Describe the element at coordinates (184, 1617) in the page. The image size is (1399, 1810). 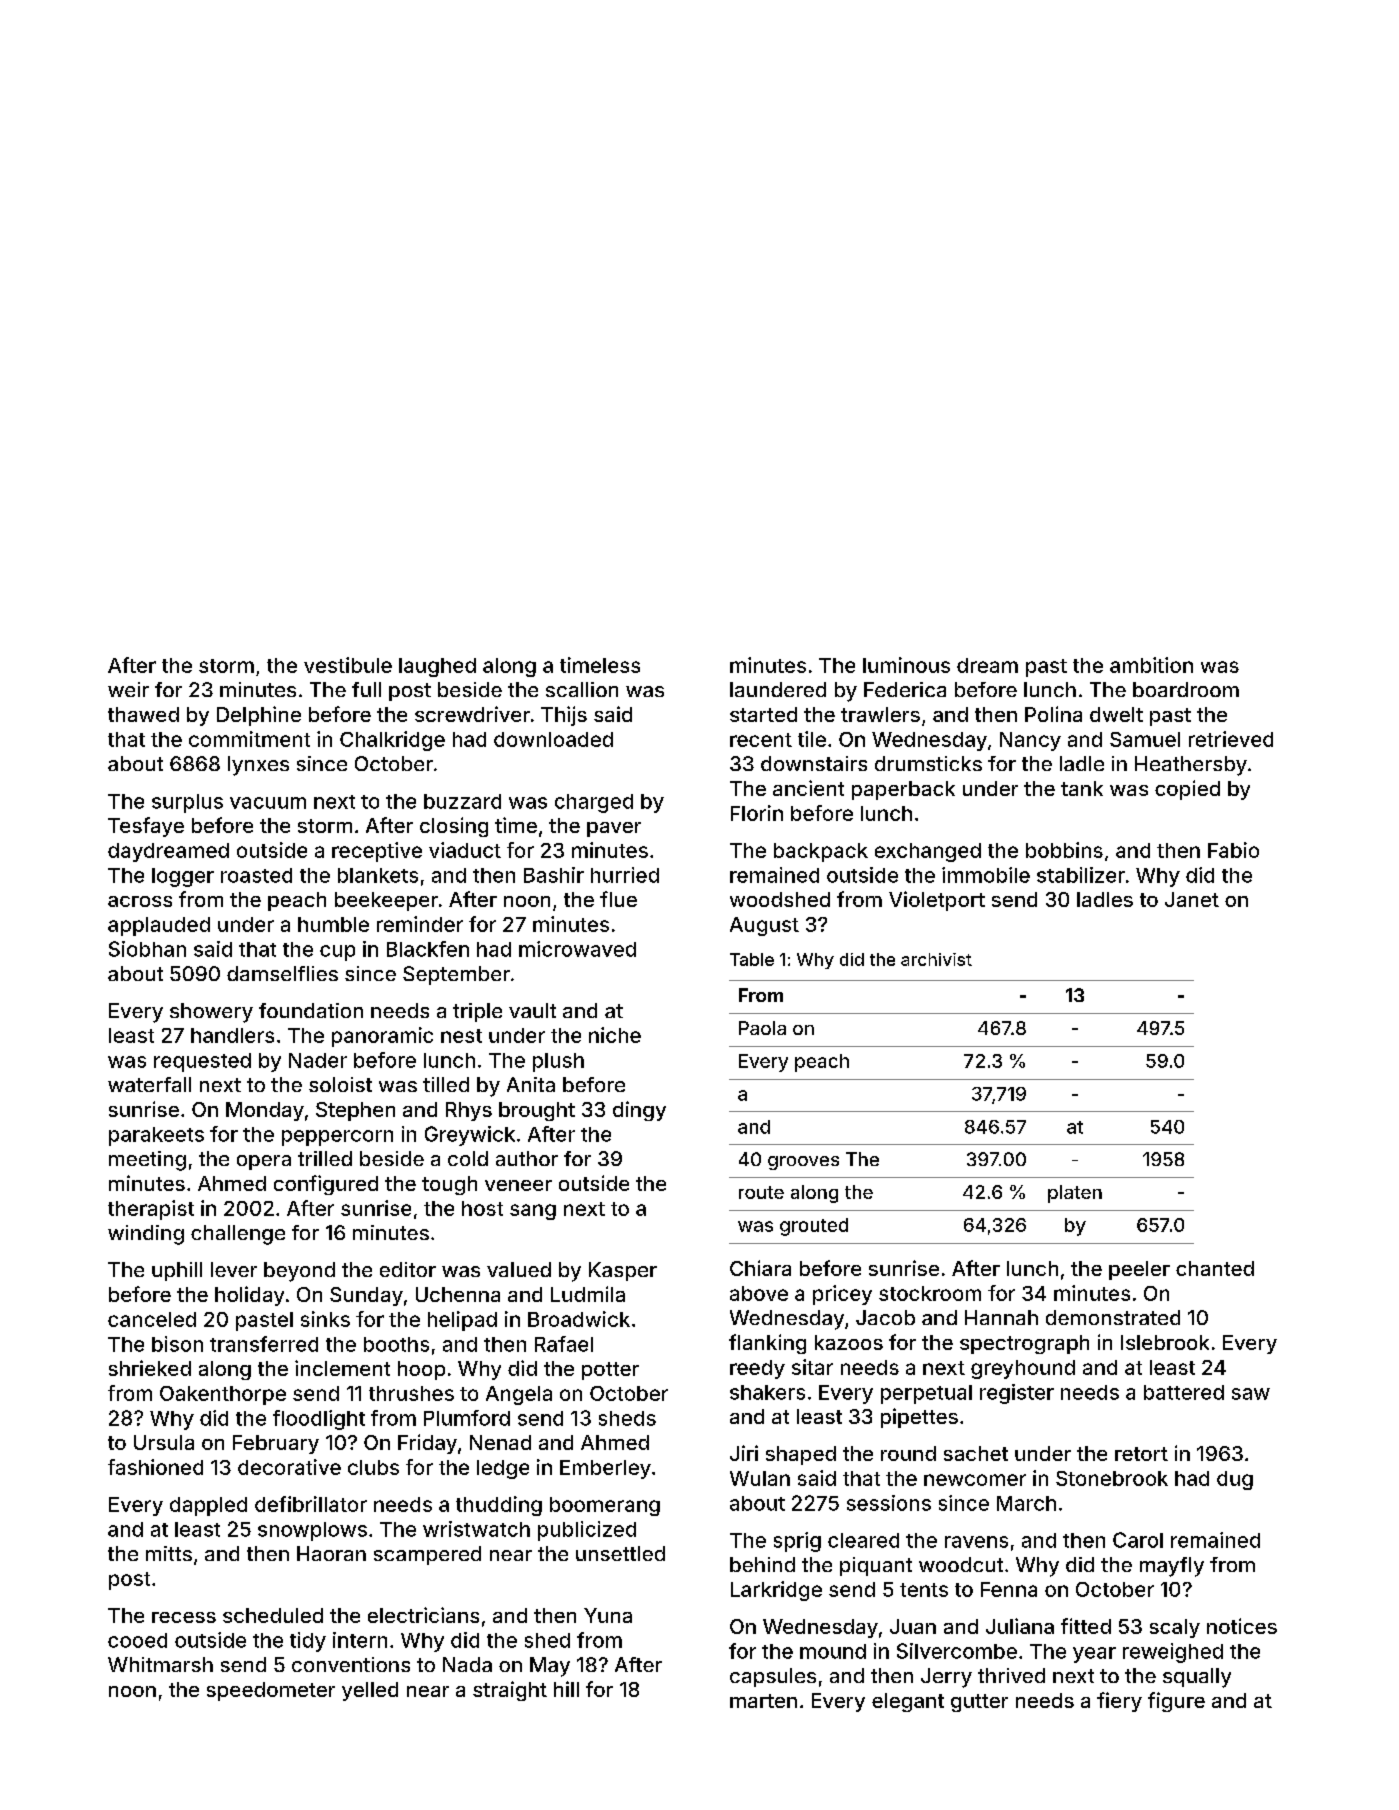
I see `recess` at that location.
